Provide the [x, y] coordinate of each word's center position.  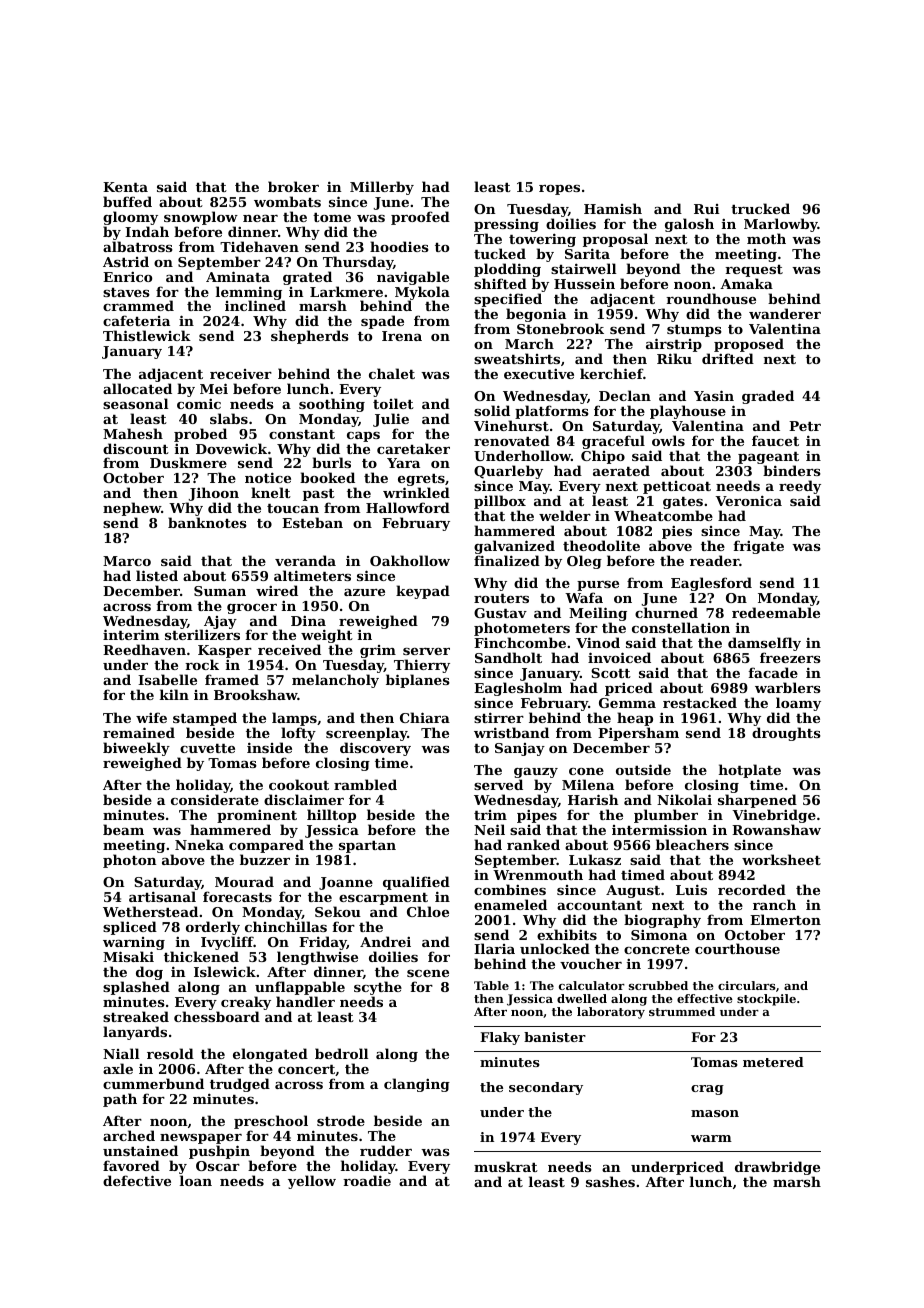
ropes [559, 190]
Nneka [199, 844]
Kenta [125, 187]
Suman [220, 591]
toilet [393, 403]
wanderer [785, 313]
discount [136, 448]
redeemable [776, 612]
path [120, 1100]
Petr [805, 426]
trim [490, 815]
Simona [659, 935]
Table [491, 985]
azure [364, 592]
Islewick [225, 971]
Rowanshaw [776, 829]
